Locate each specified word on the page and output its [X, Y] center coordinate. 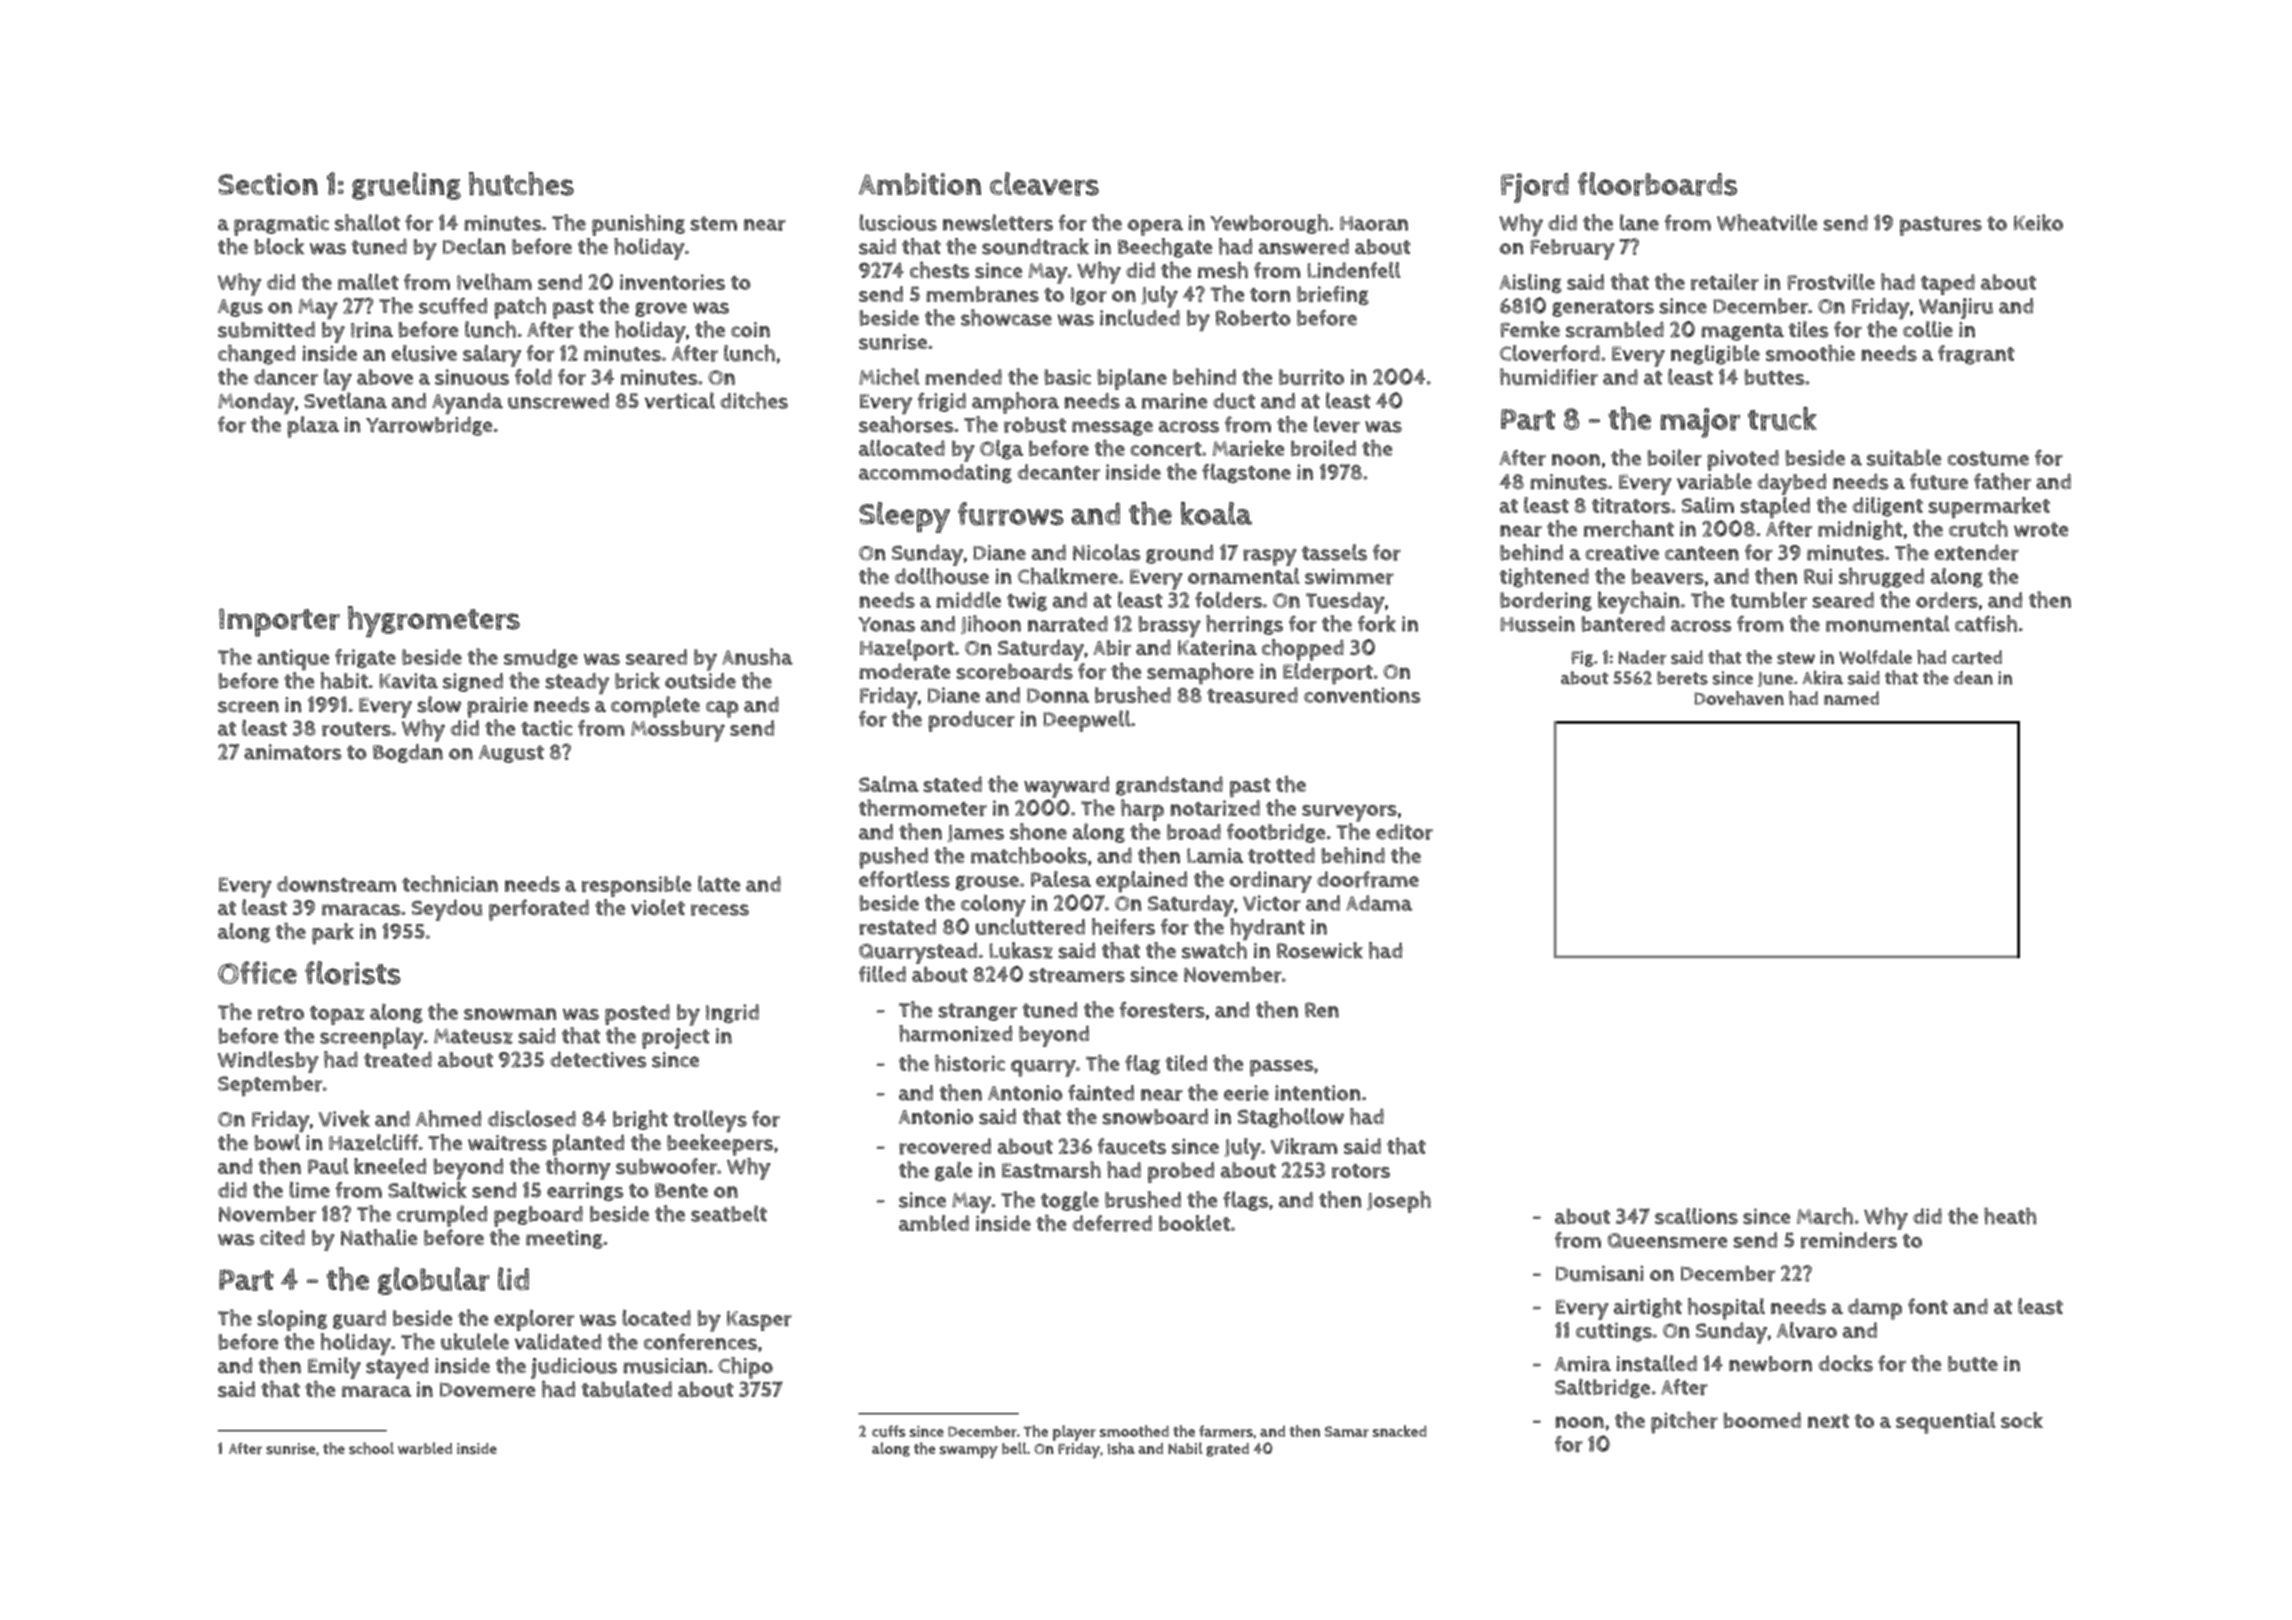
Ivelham [494, 281]
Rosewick [1320, 950]
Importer [279, 622]
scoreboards [1014, 671]
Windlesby [268, 1062]
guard [359, 1320]
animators [293, 752]
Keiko [2038, 222]
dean [1973, 678]
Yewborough [1269, 224]
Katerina [1217, 648]
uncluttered [1030, 926]
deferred [1112, 1223]
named [1851, 698]
